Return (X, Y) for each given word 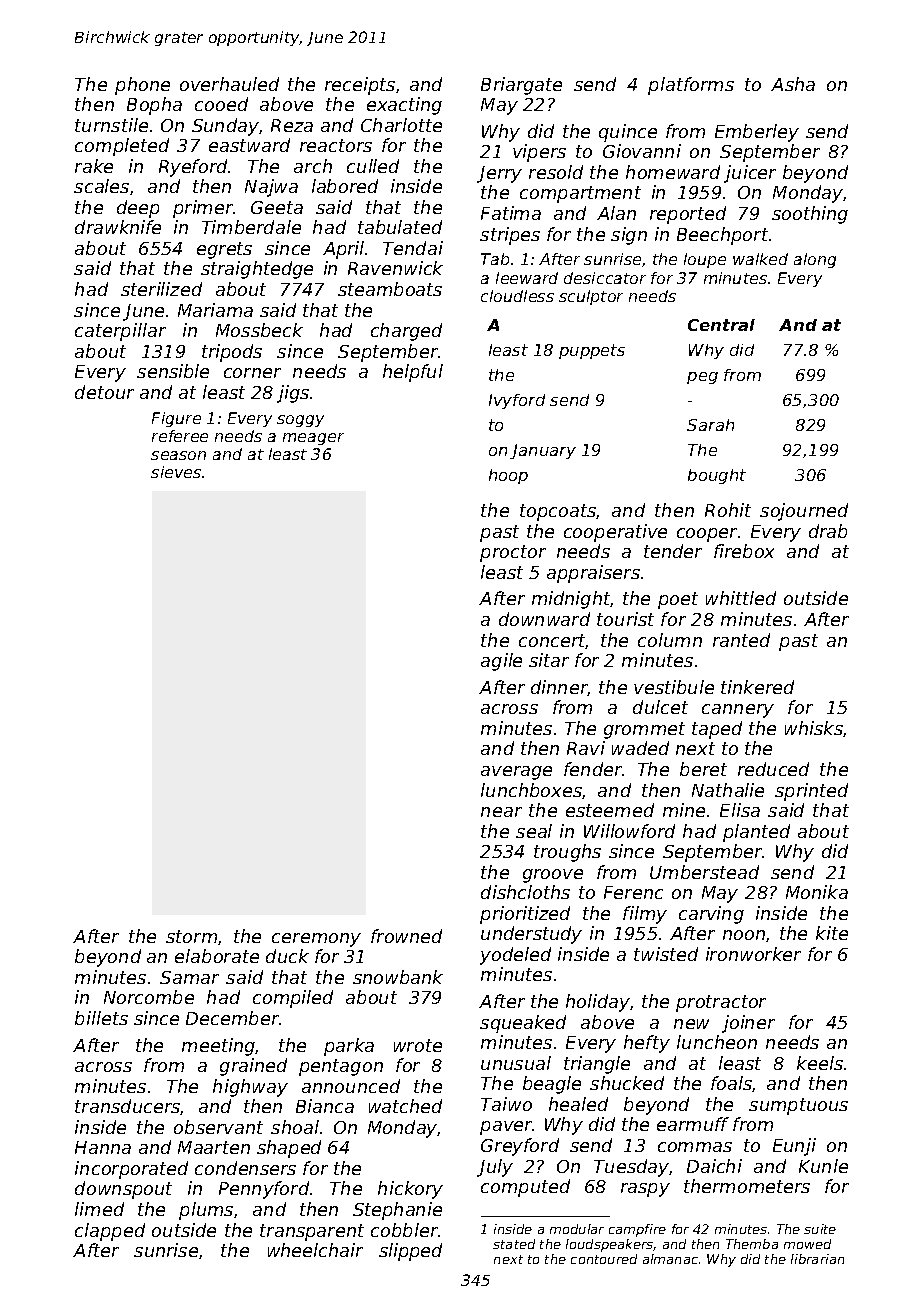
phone (142, 86)
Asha (793, 84)
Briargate (521, 86)
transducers (128, 1107)
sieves (176, 472)
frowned (406, 936)
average (516, 773)
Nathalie (728, 790)
